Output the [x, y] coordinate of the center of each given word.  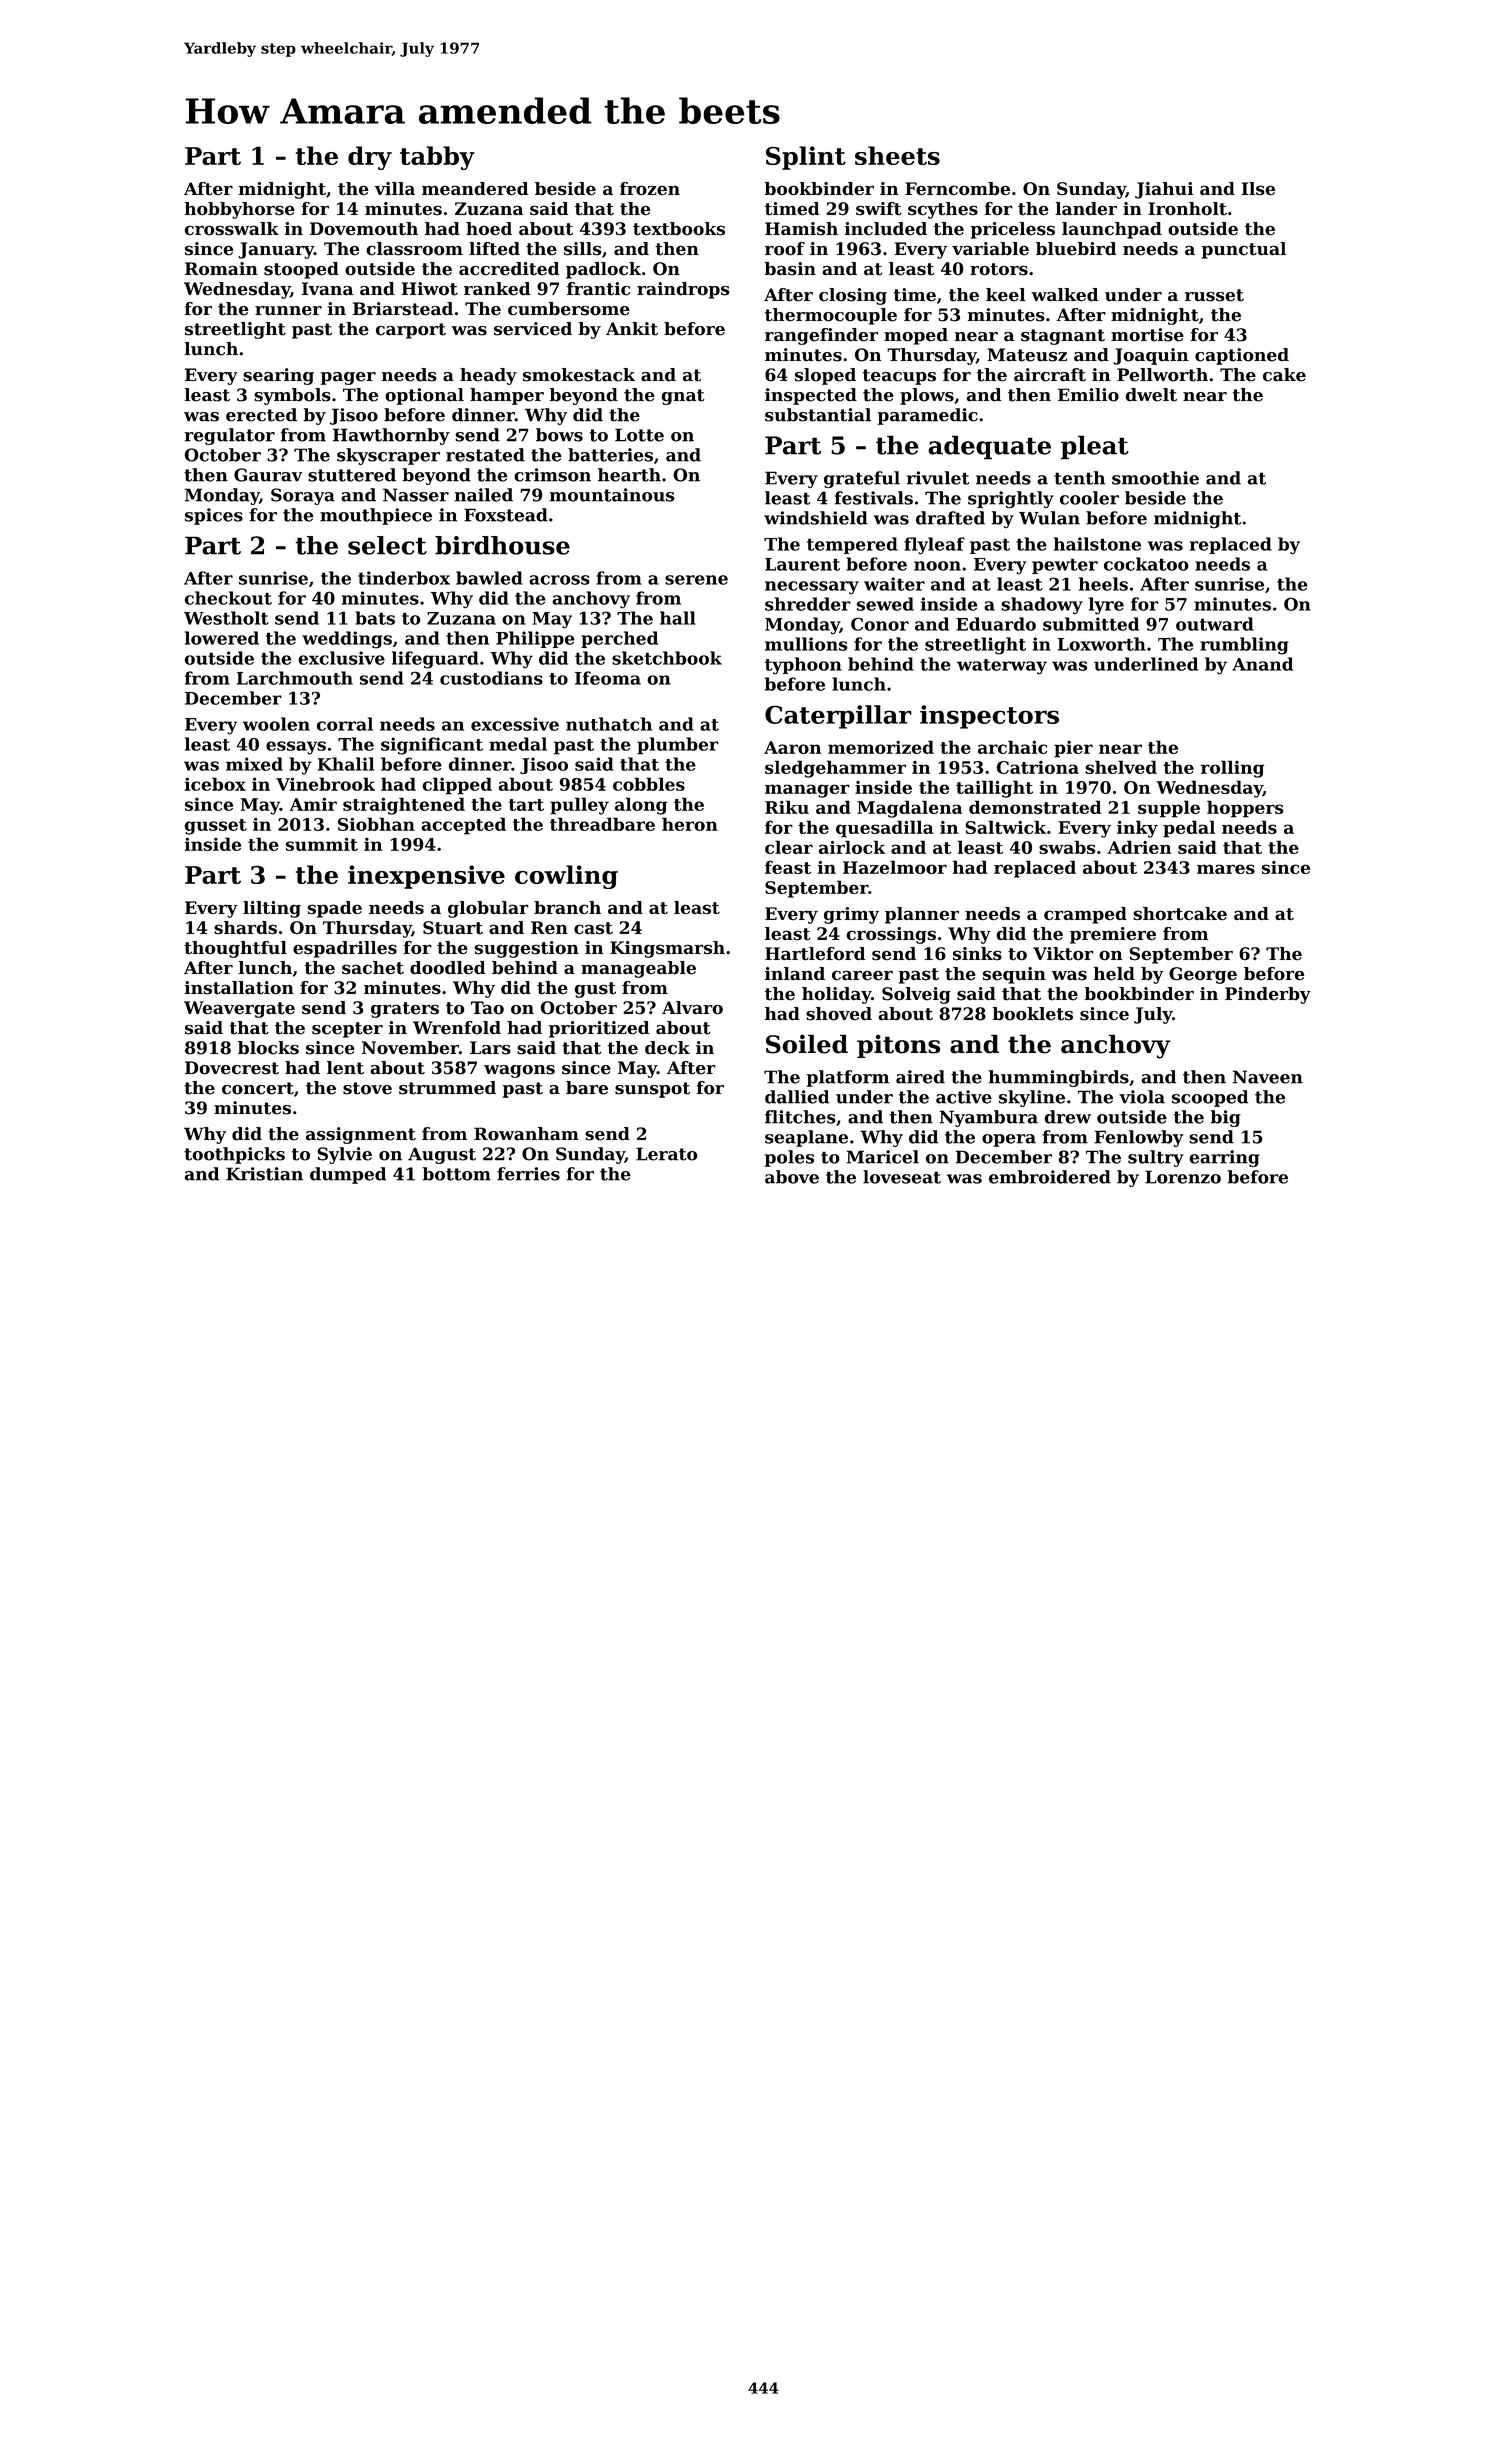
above [792, 1177]
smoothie [1155, 478]
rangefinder [821, 336]
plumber [678, 746]
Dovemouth [364, 229]
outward [1215, 624]
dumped [348, 1175]
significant [432, 746]
